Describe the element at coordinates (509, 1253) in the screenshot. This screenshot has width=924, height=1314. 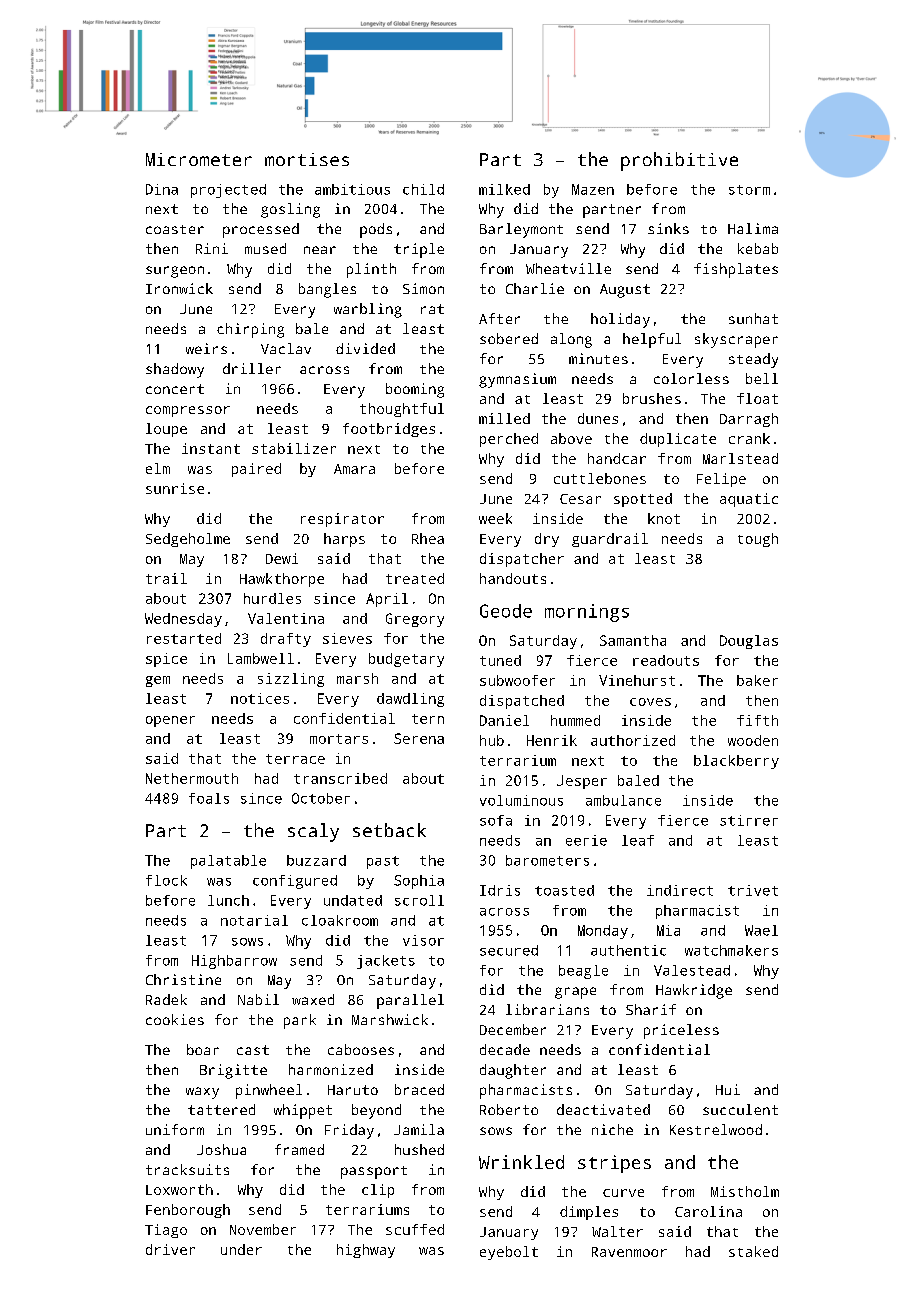
I see `eyebolt` at that location.
